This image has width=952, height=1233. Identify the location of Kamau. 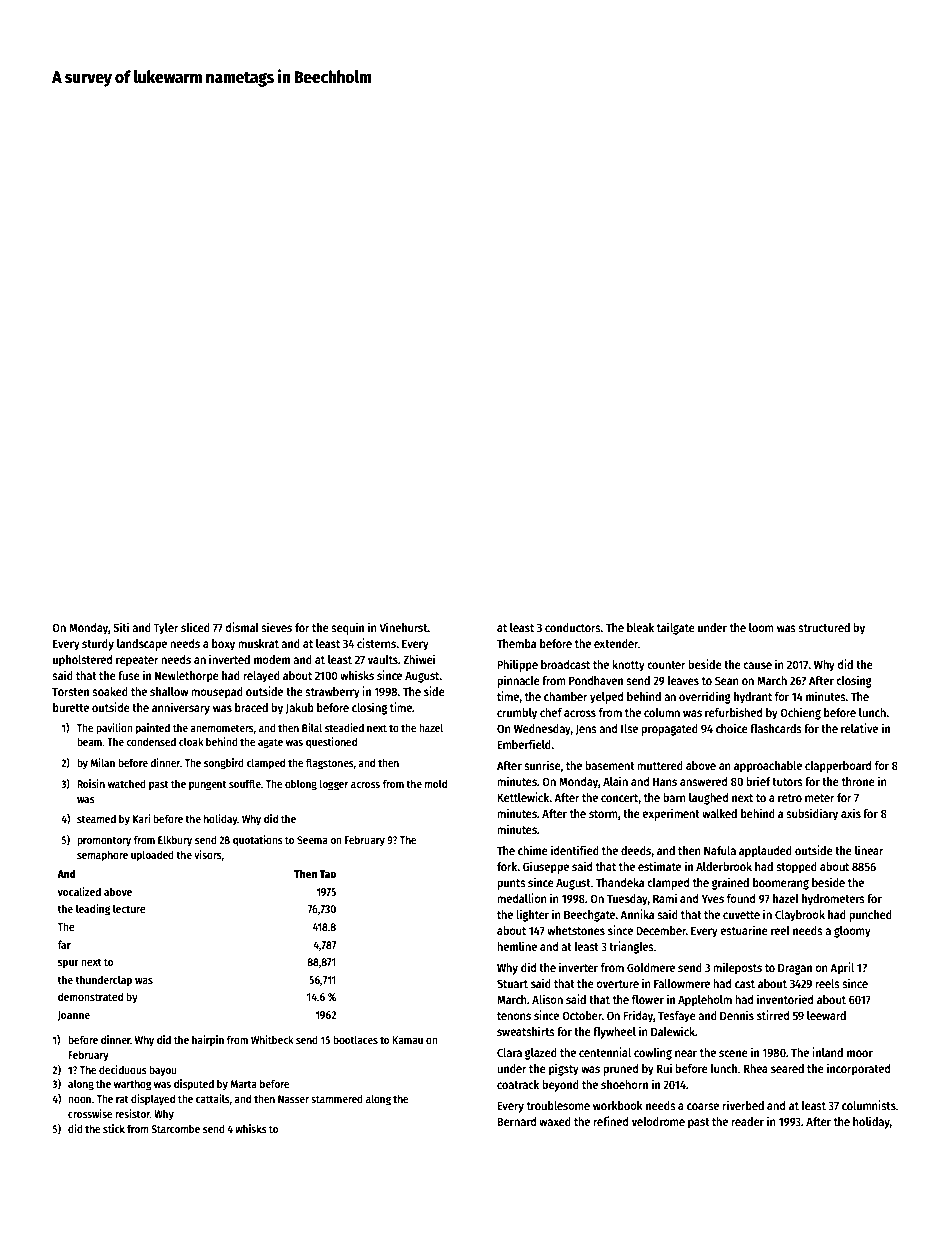
(407, 1040).
